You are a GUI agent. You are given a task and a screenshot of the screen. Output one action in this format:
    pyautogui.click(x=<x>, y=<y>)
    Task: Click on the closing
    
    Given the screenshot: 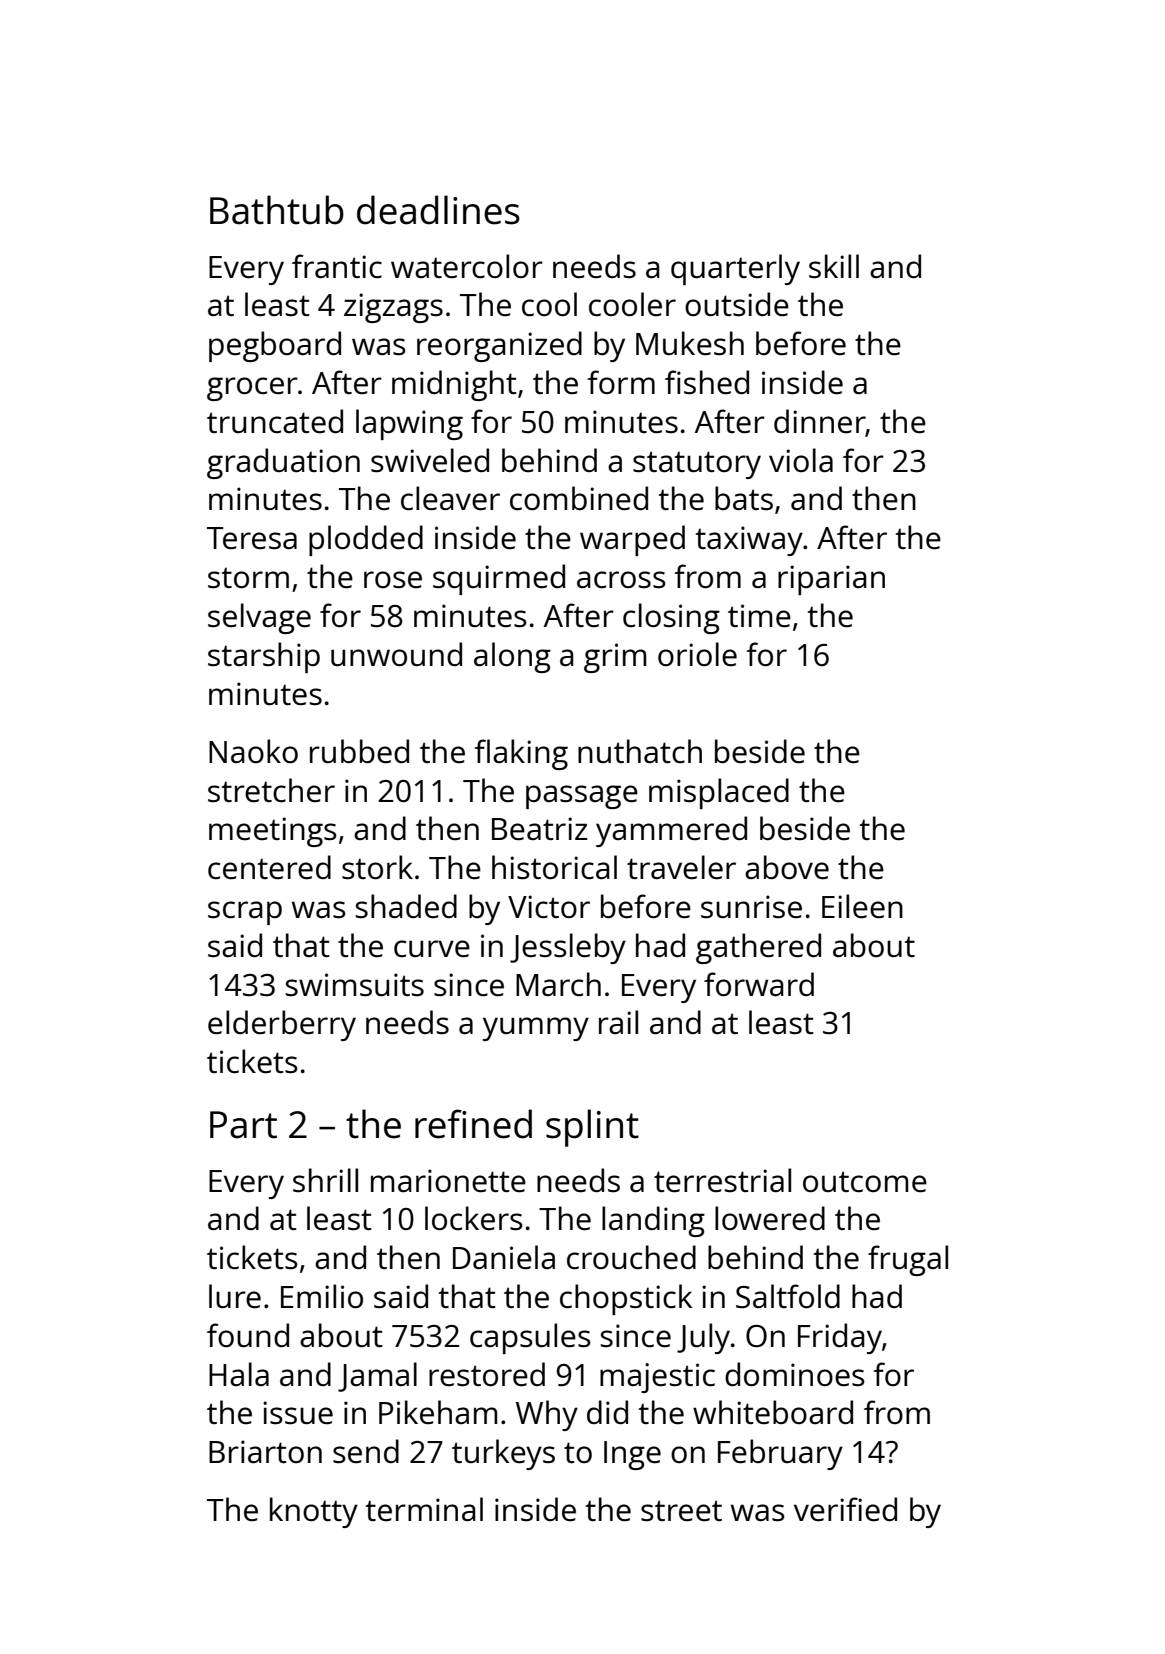 What is the action you would take?
    pyautogui.click(x=671, y=618)
